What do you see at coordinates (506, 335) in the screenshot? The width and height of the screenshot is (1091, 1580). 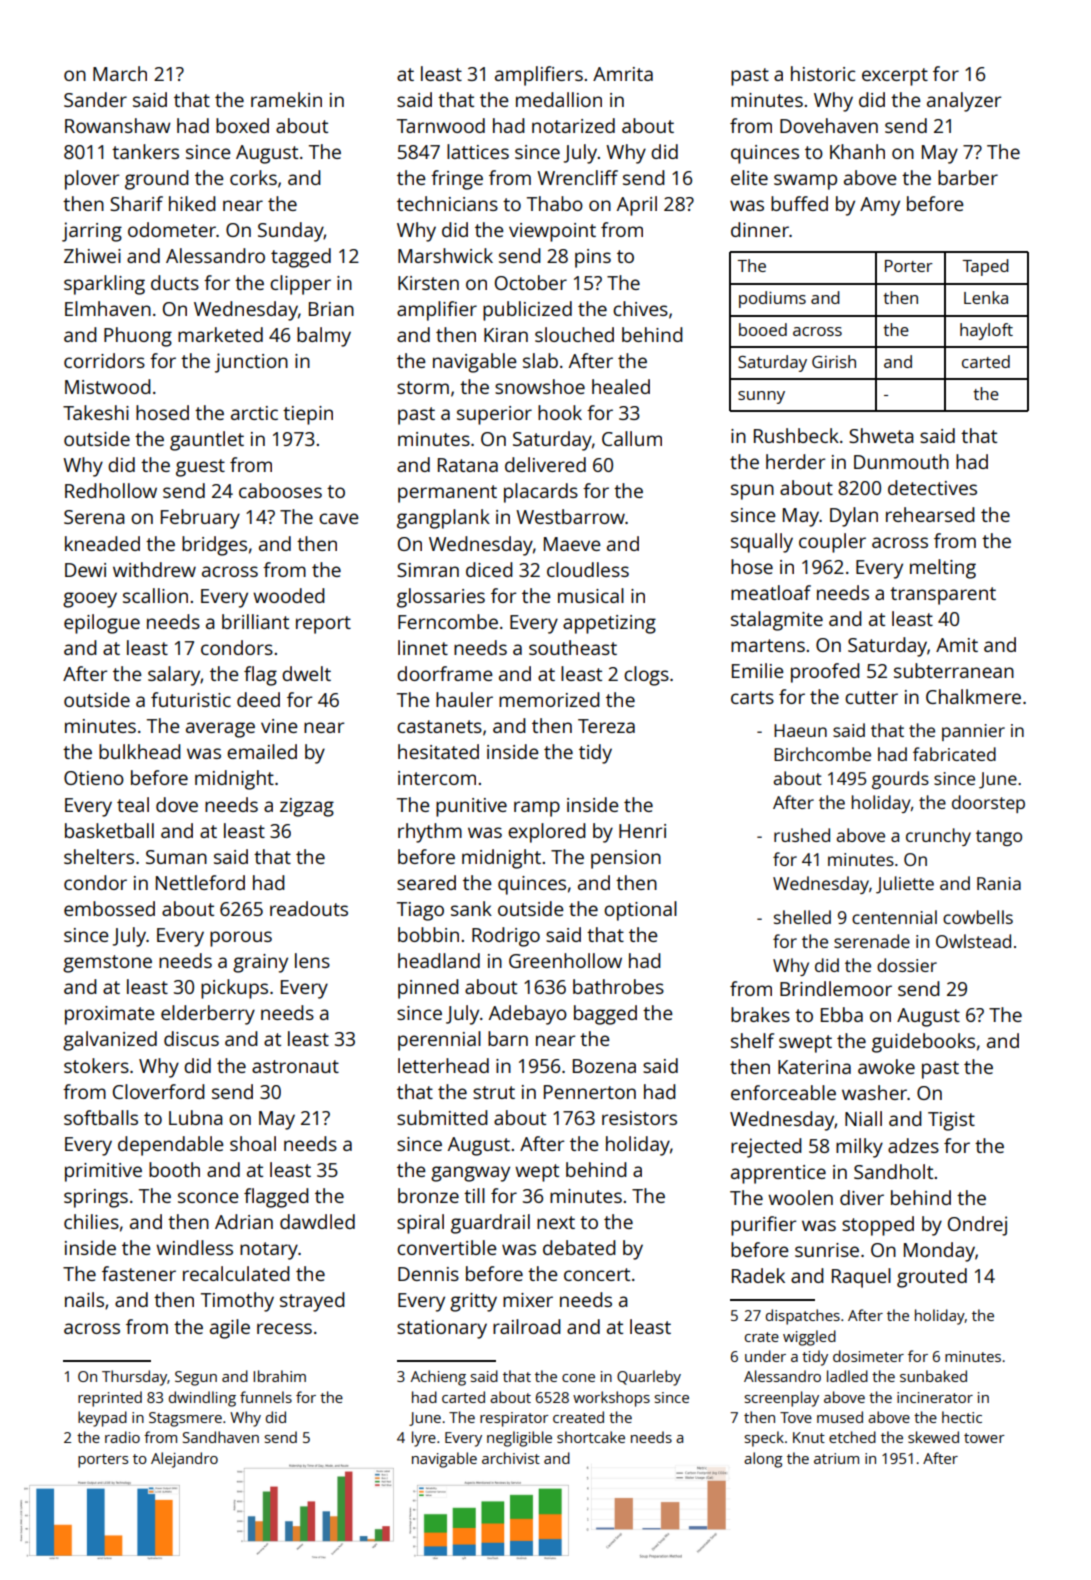 I see `Kiran` at bounding box center [506, 335].
